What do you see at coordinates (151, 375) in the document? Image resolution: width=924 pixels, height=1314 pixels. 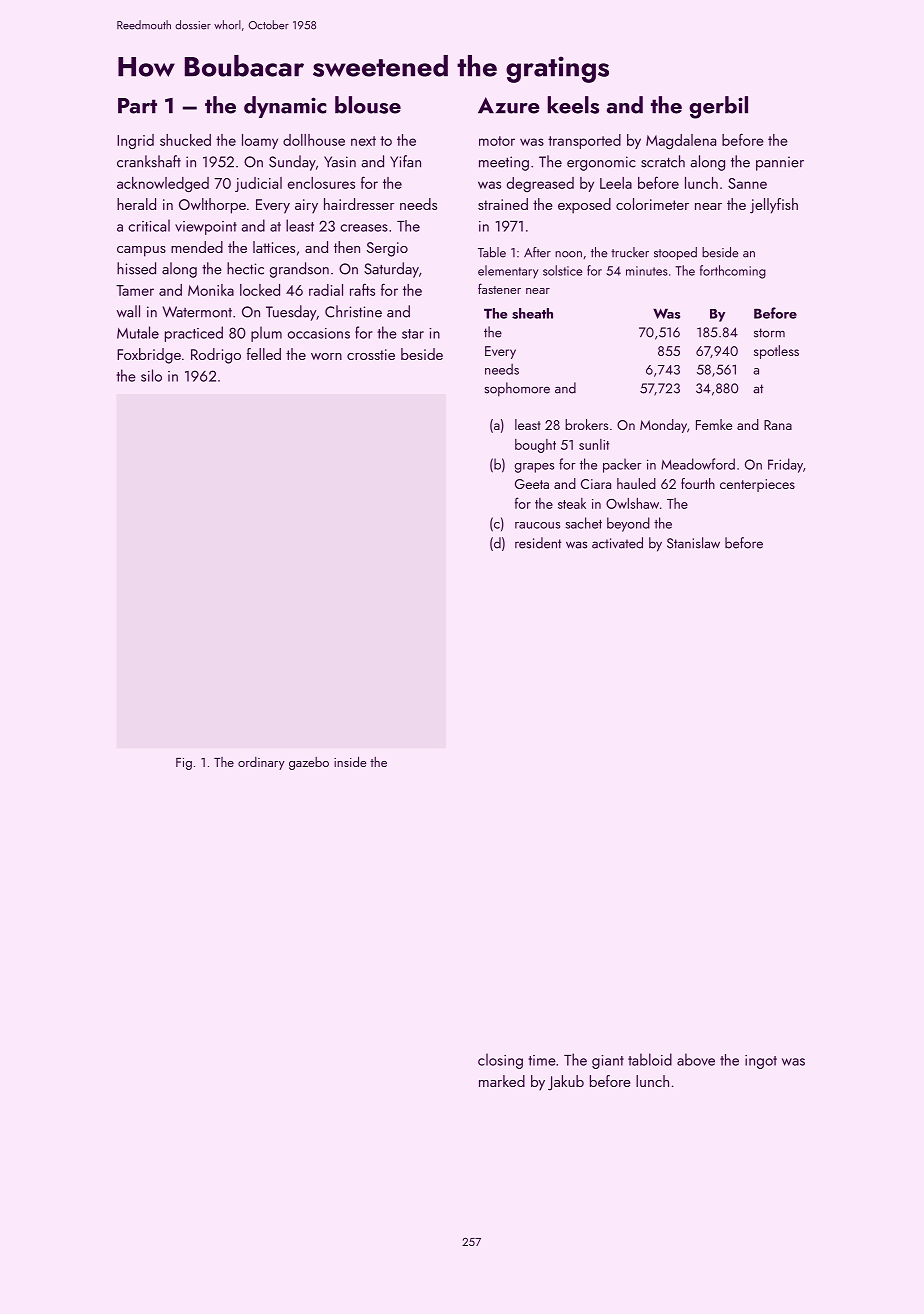 I see `silo` at bounding box center [151, 375].
